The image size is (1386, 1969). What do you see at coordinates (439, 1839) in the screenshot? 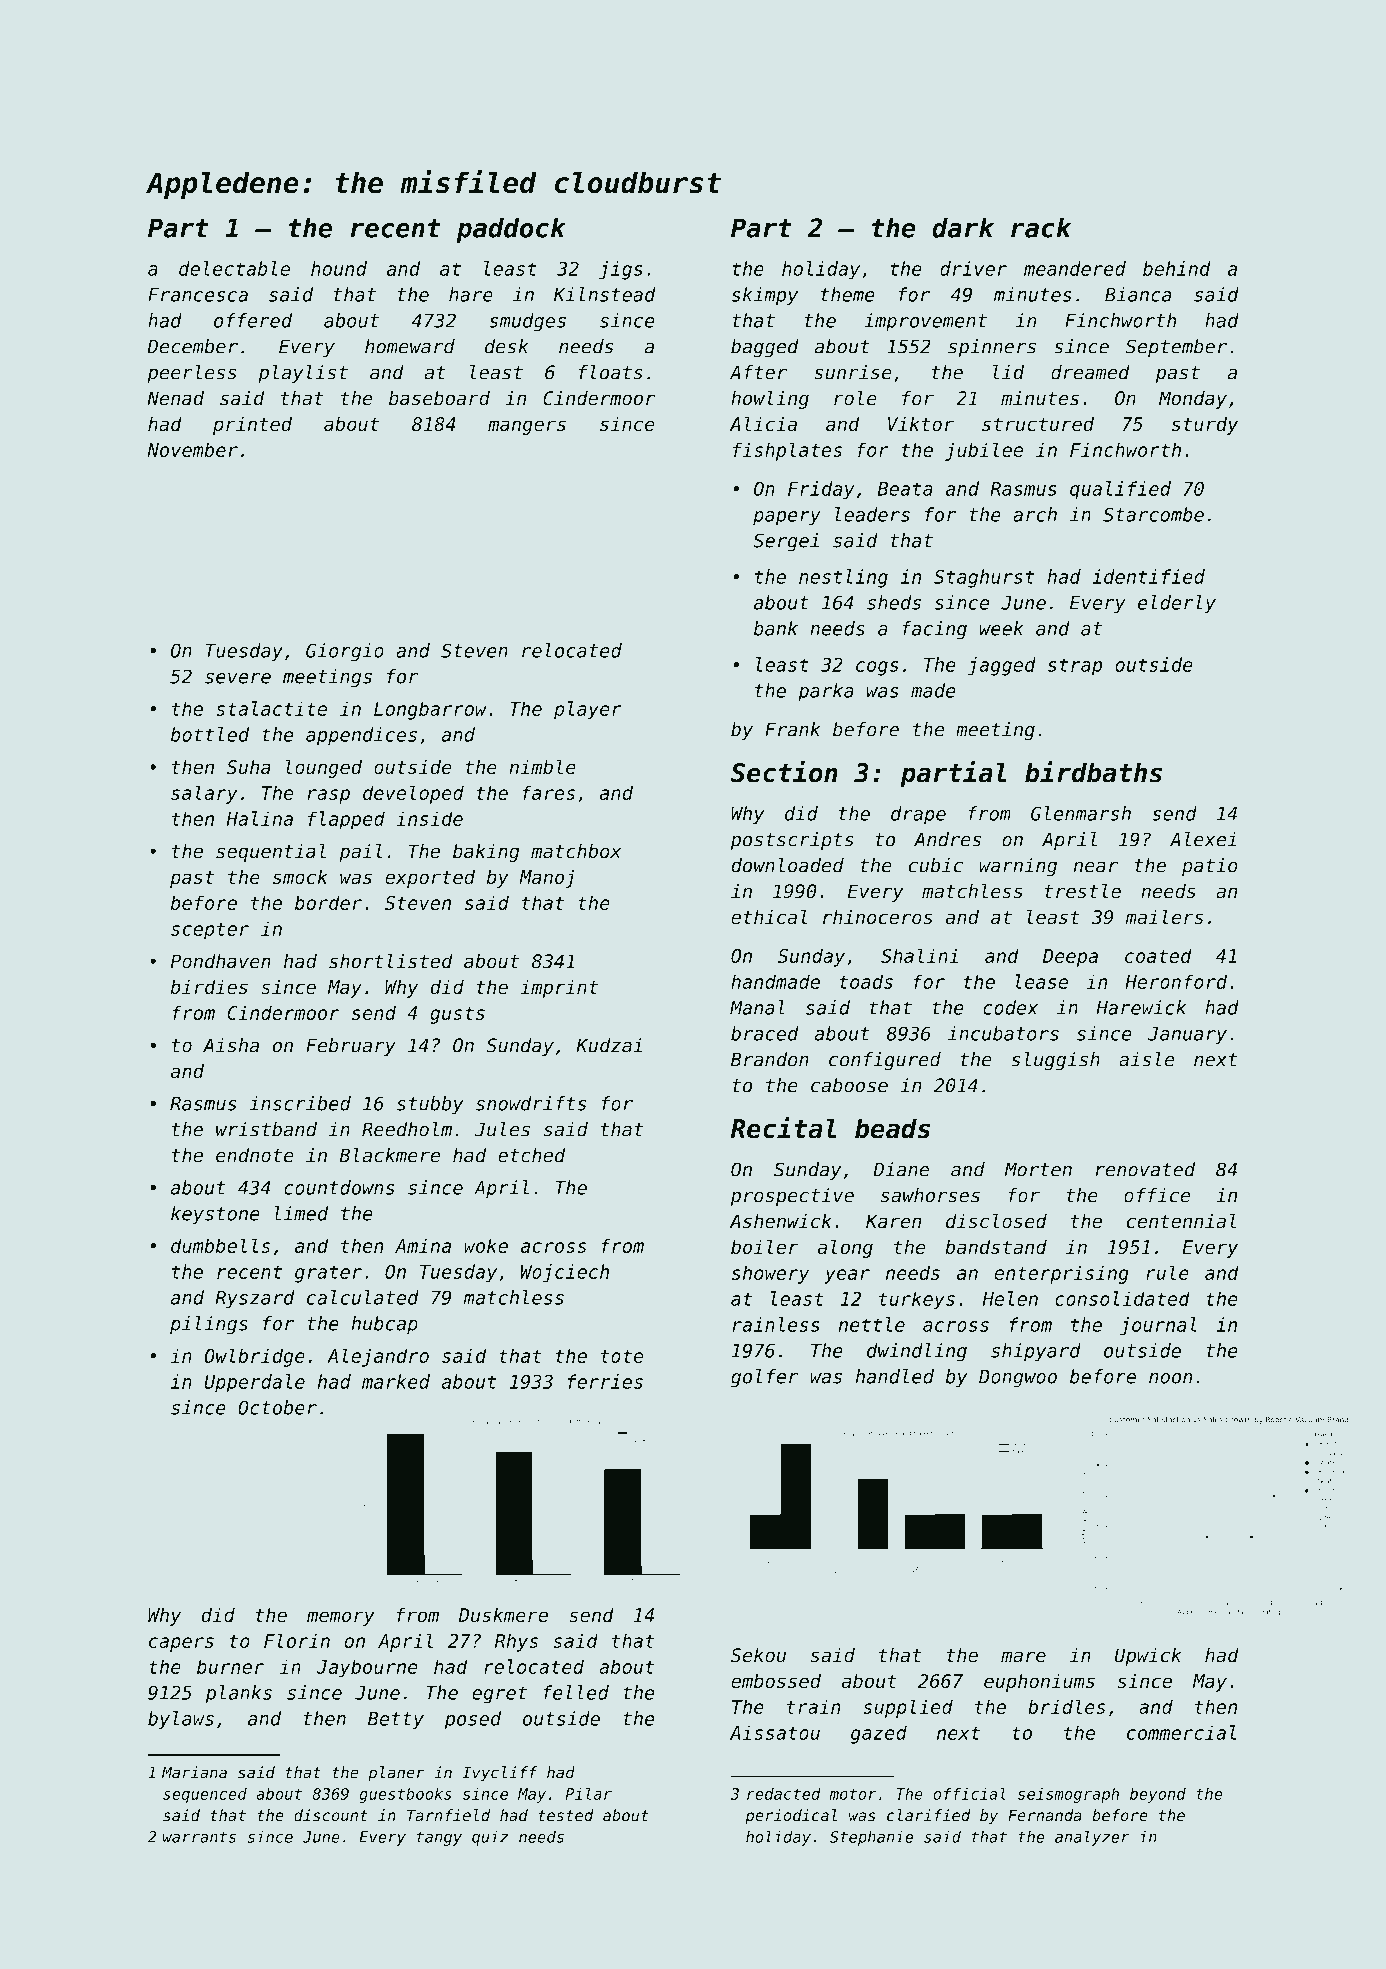
I see `tangy` at bounding box center [439, 1839].
